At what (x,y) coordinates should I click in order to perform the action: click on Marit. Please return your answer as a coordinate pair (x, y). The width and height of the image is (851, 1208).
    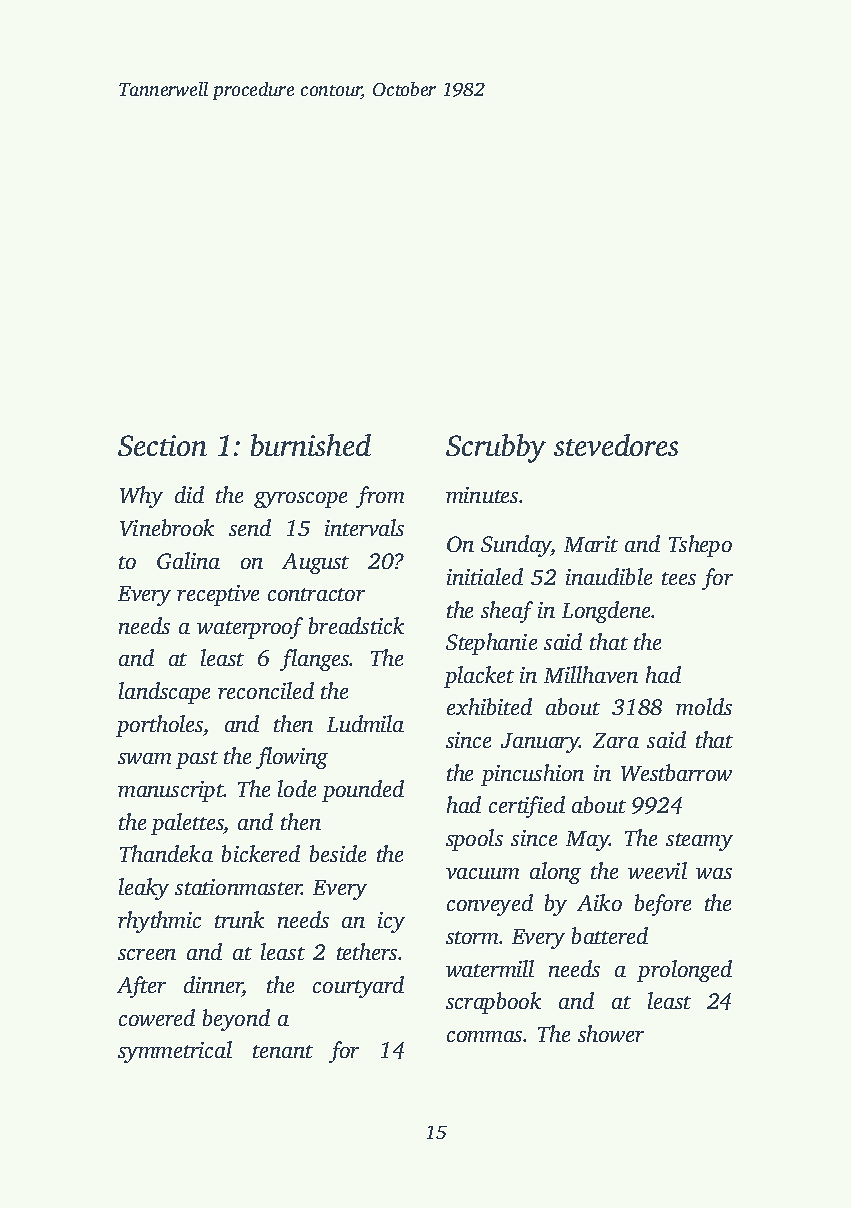
    Looking at the image, I should click on (591, 544).
